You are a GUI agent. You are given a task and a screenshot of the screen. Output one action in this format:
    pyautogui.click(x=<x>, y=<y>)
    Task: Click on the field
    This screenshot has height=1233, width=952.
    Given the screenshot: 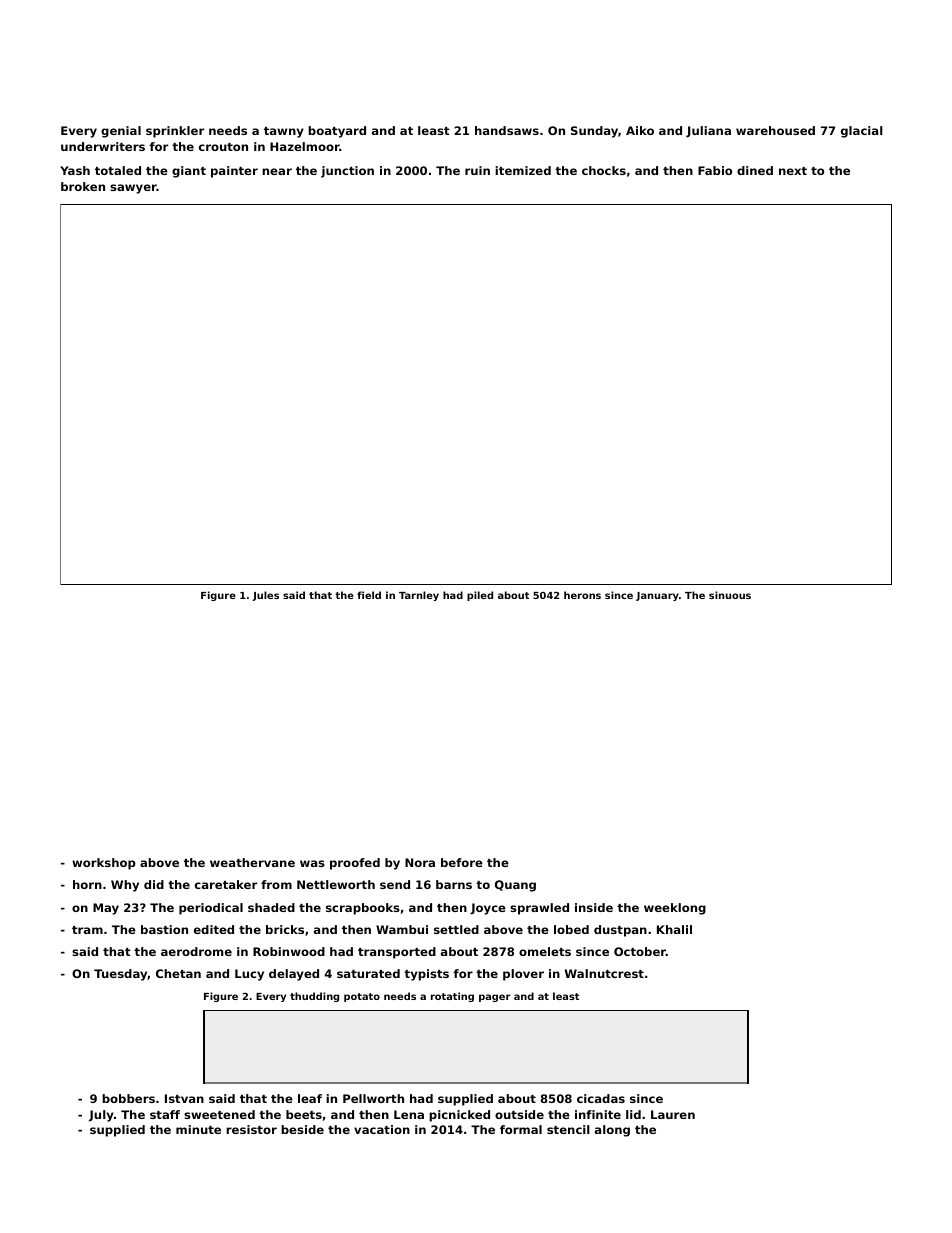 What is the action you would take?
    pyautogui.click(x=369, y=595)
